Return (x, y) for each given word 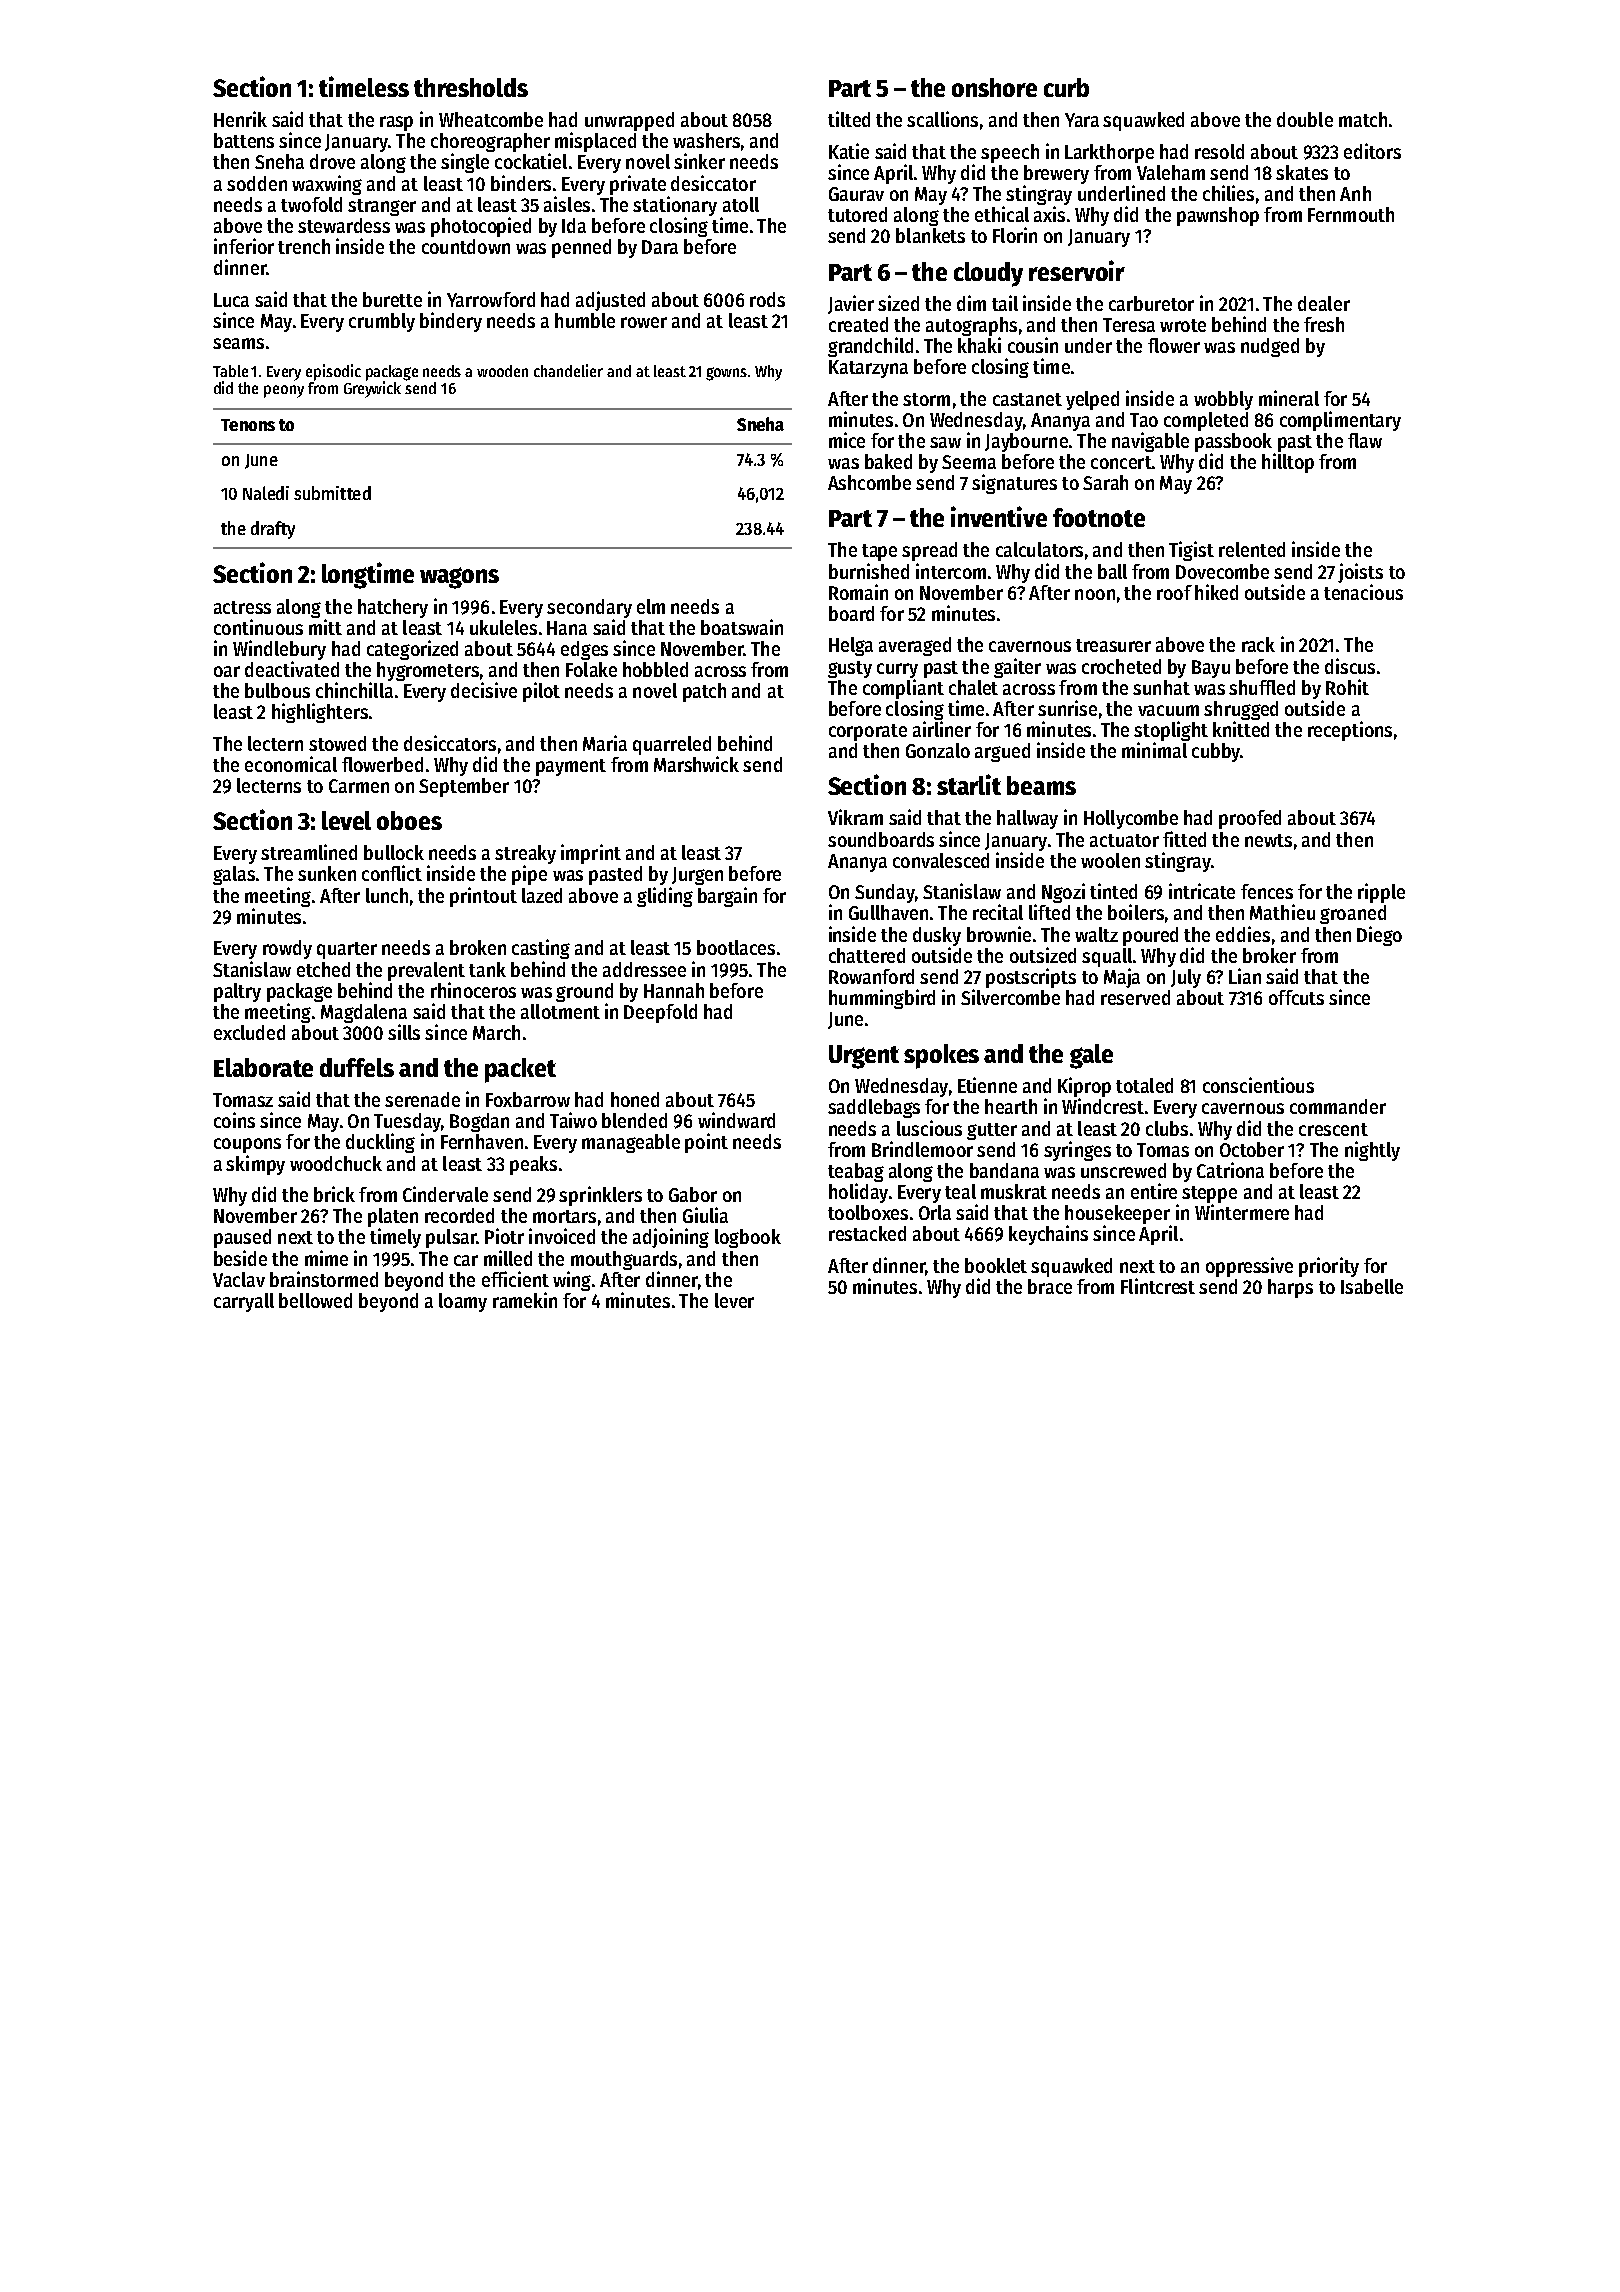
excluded (249, 1032)
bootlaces (736, 947)
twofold (311, 204)
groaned (1353, 914)
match (1363, 119)
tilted (849, 119)
